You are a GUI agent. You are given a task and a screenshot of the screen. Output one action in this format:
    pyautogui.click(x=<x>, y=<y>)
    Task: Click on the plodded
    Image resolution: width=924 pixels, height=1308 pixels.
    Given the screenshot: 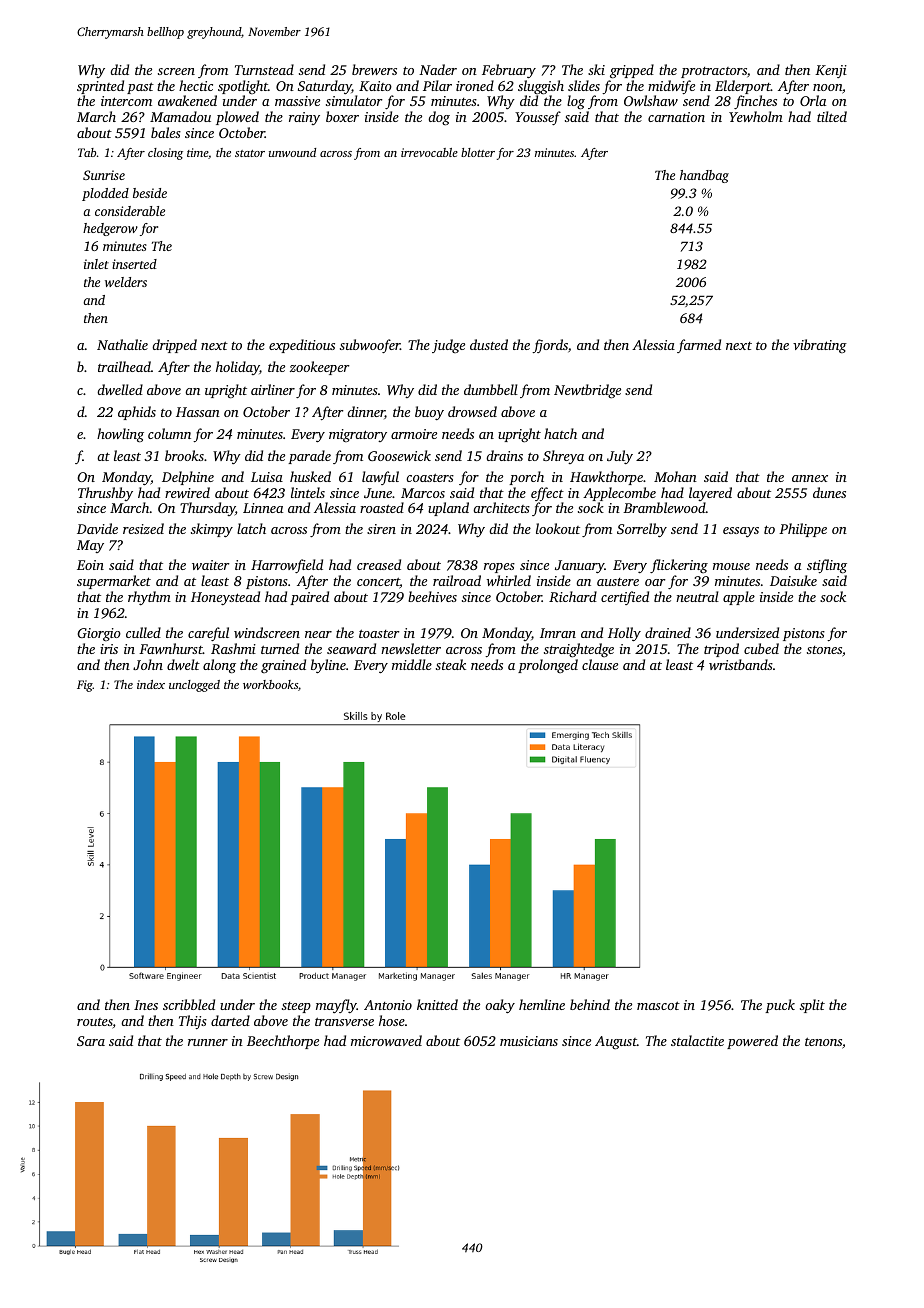 What is the action you would take?
    pyautogui.click(x=105, y=194)
